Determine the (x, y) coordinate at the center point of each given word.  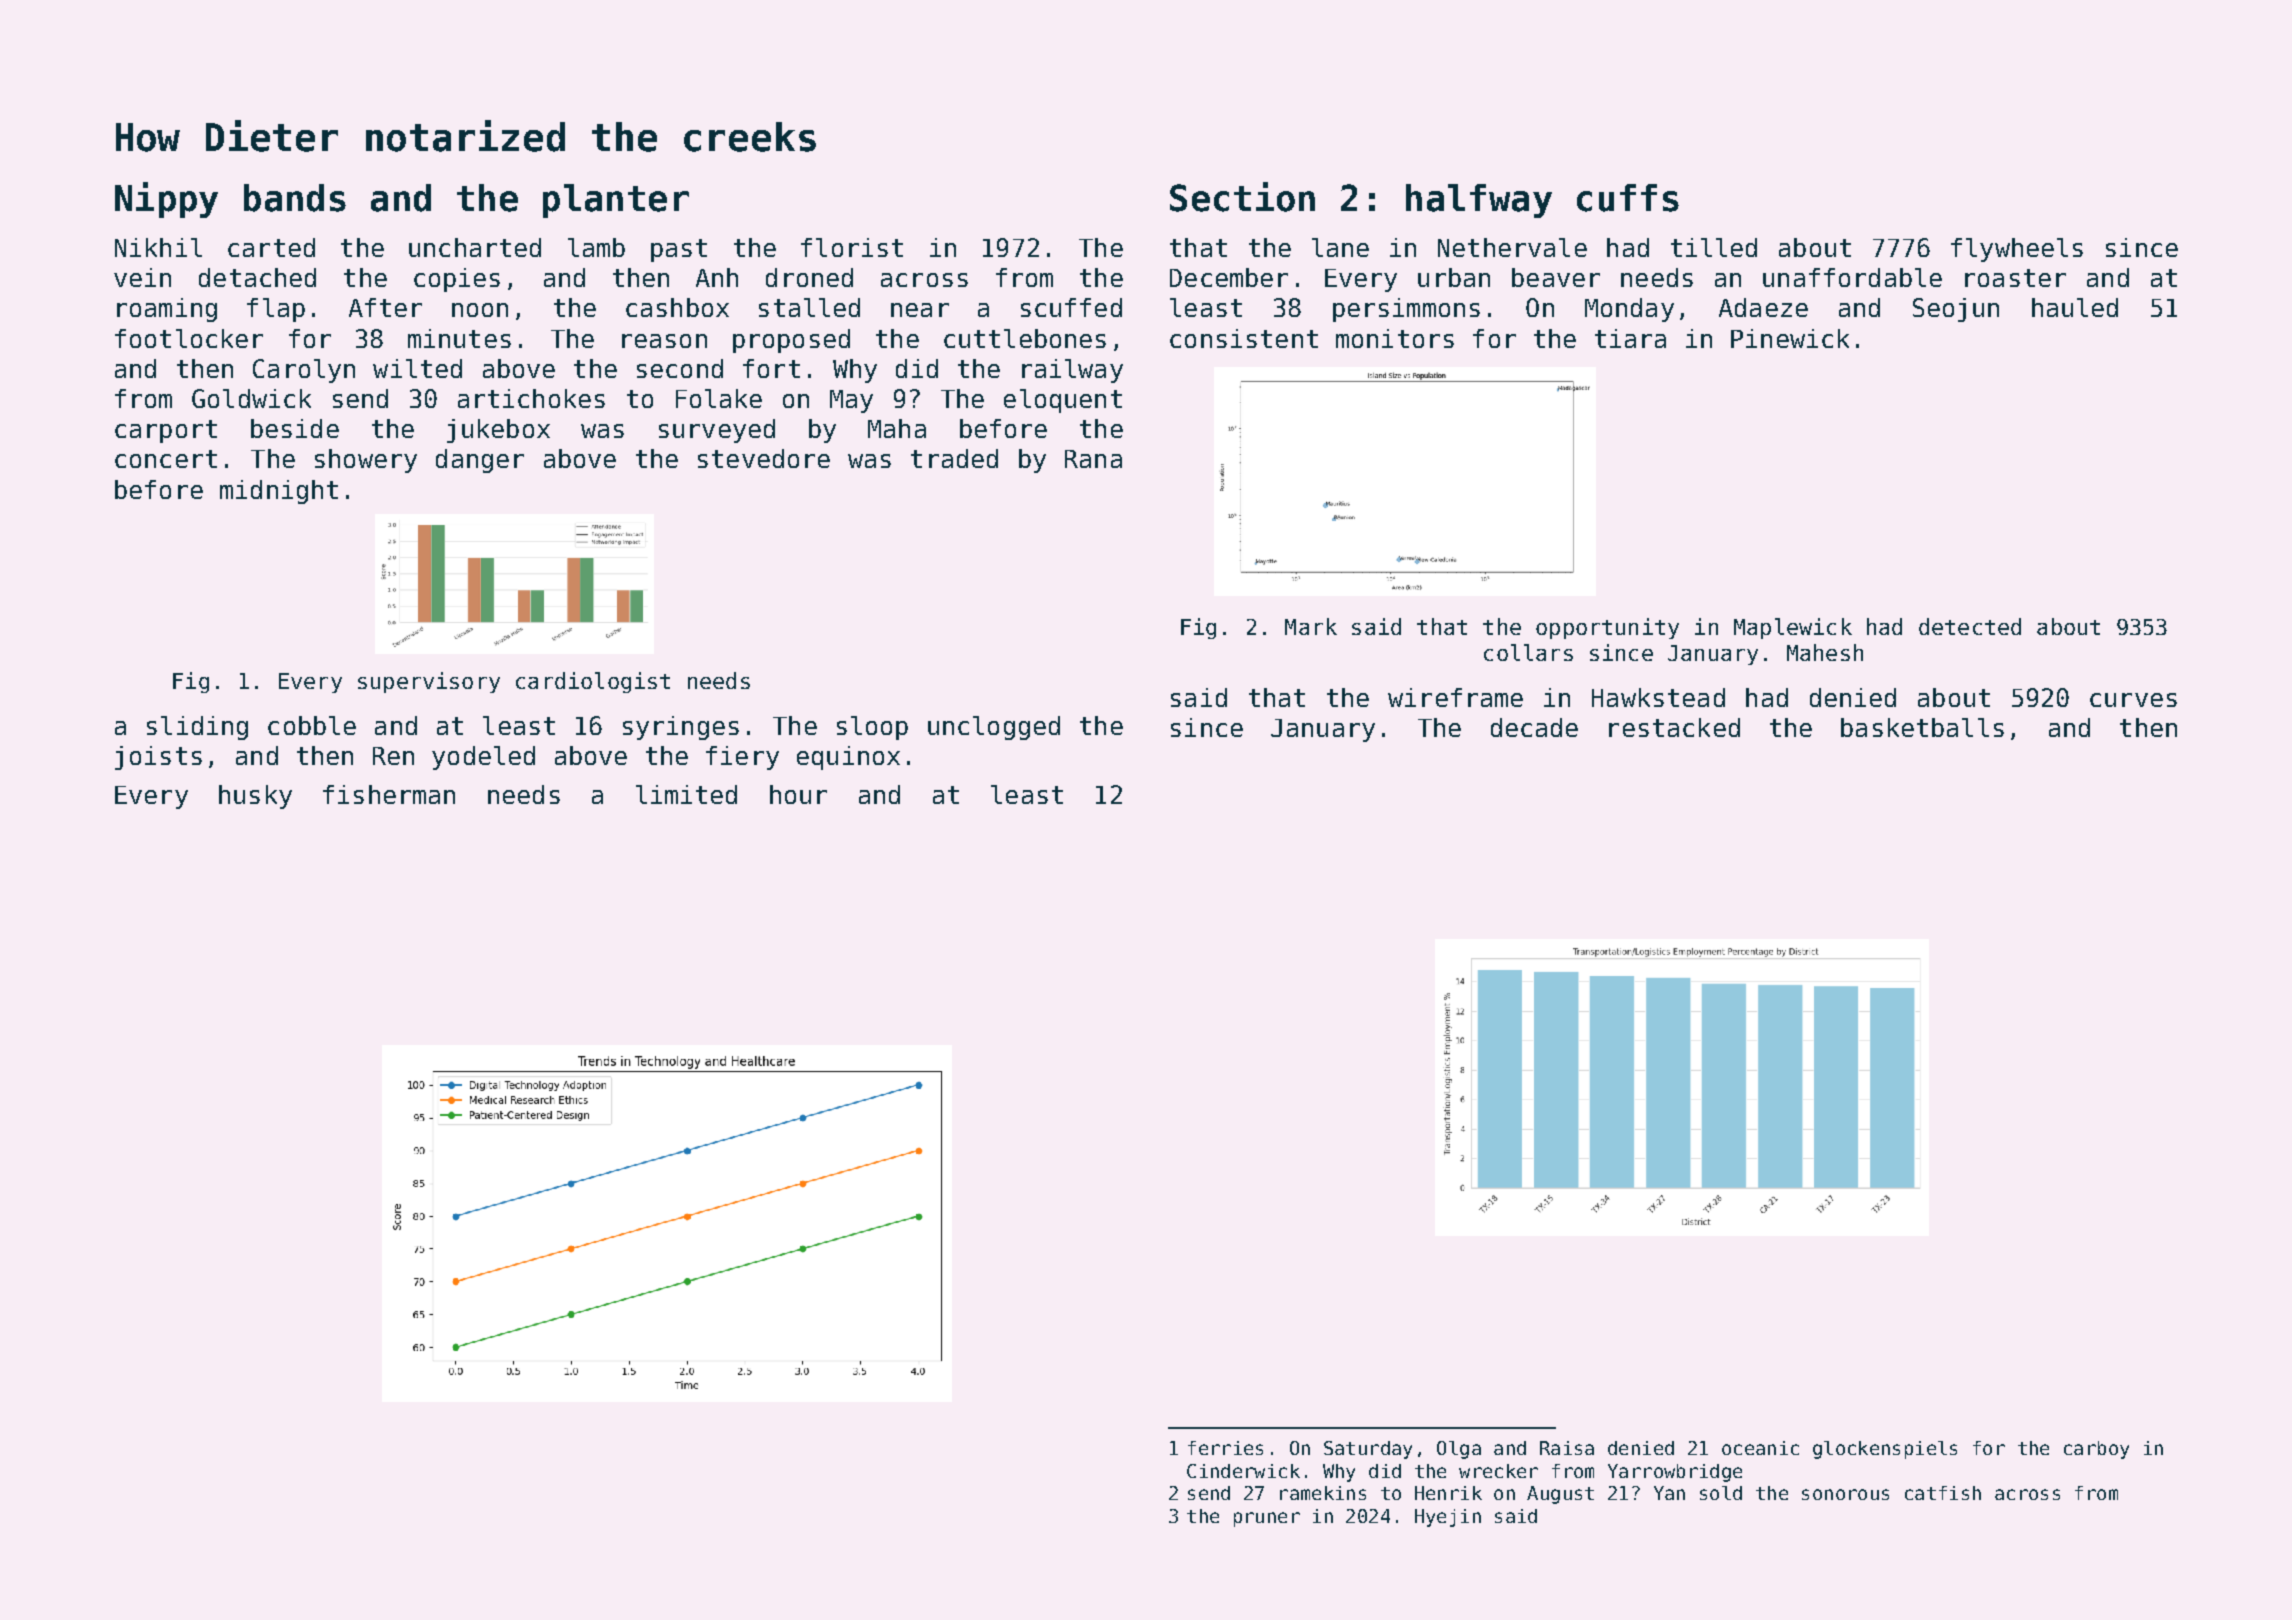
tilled (1714, 247)
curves (2133, 700)
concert (166, 459)
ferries (1225, 1448)
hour (798, 794)
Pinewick (1790, 338)
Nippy (166, 200)
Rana (1093, 459)
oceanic (1760, 1448)
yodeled (483, 758)
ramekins (1323, 1493)
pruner (1267, 1519)
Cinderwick (1243, 1471)
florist (852, 247)
